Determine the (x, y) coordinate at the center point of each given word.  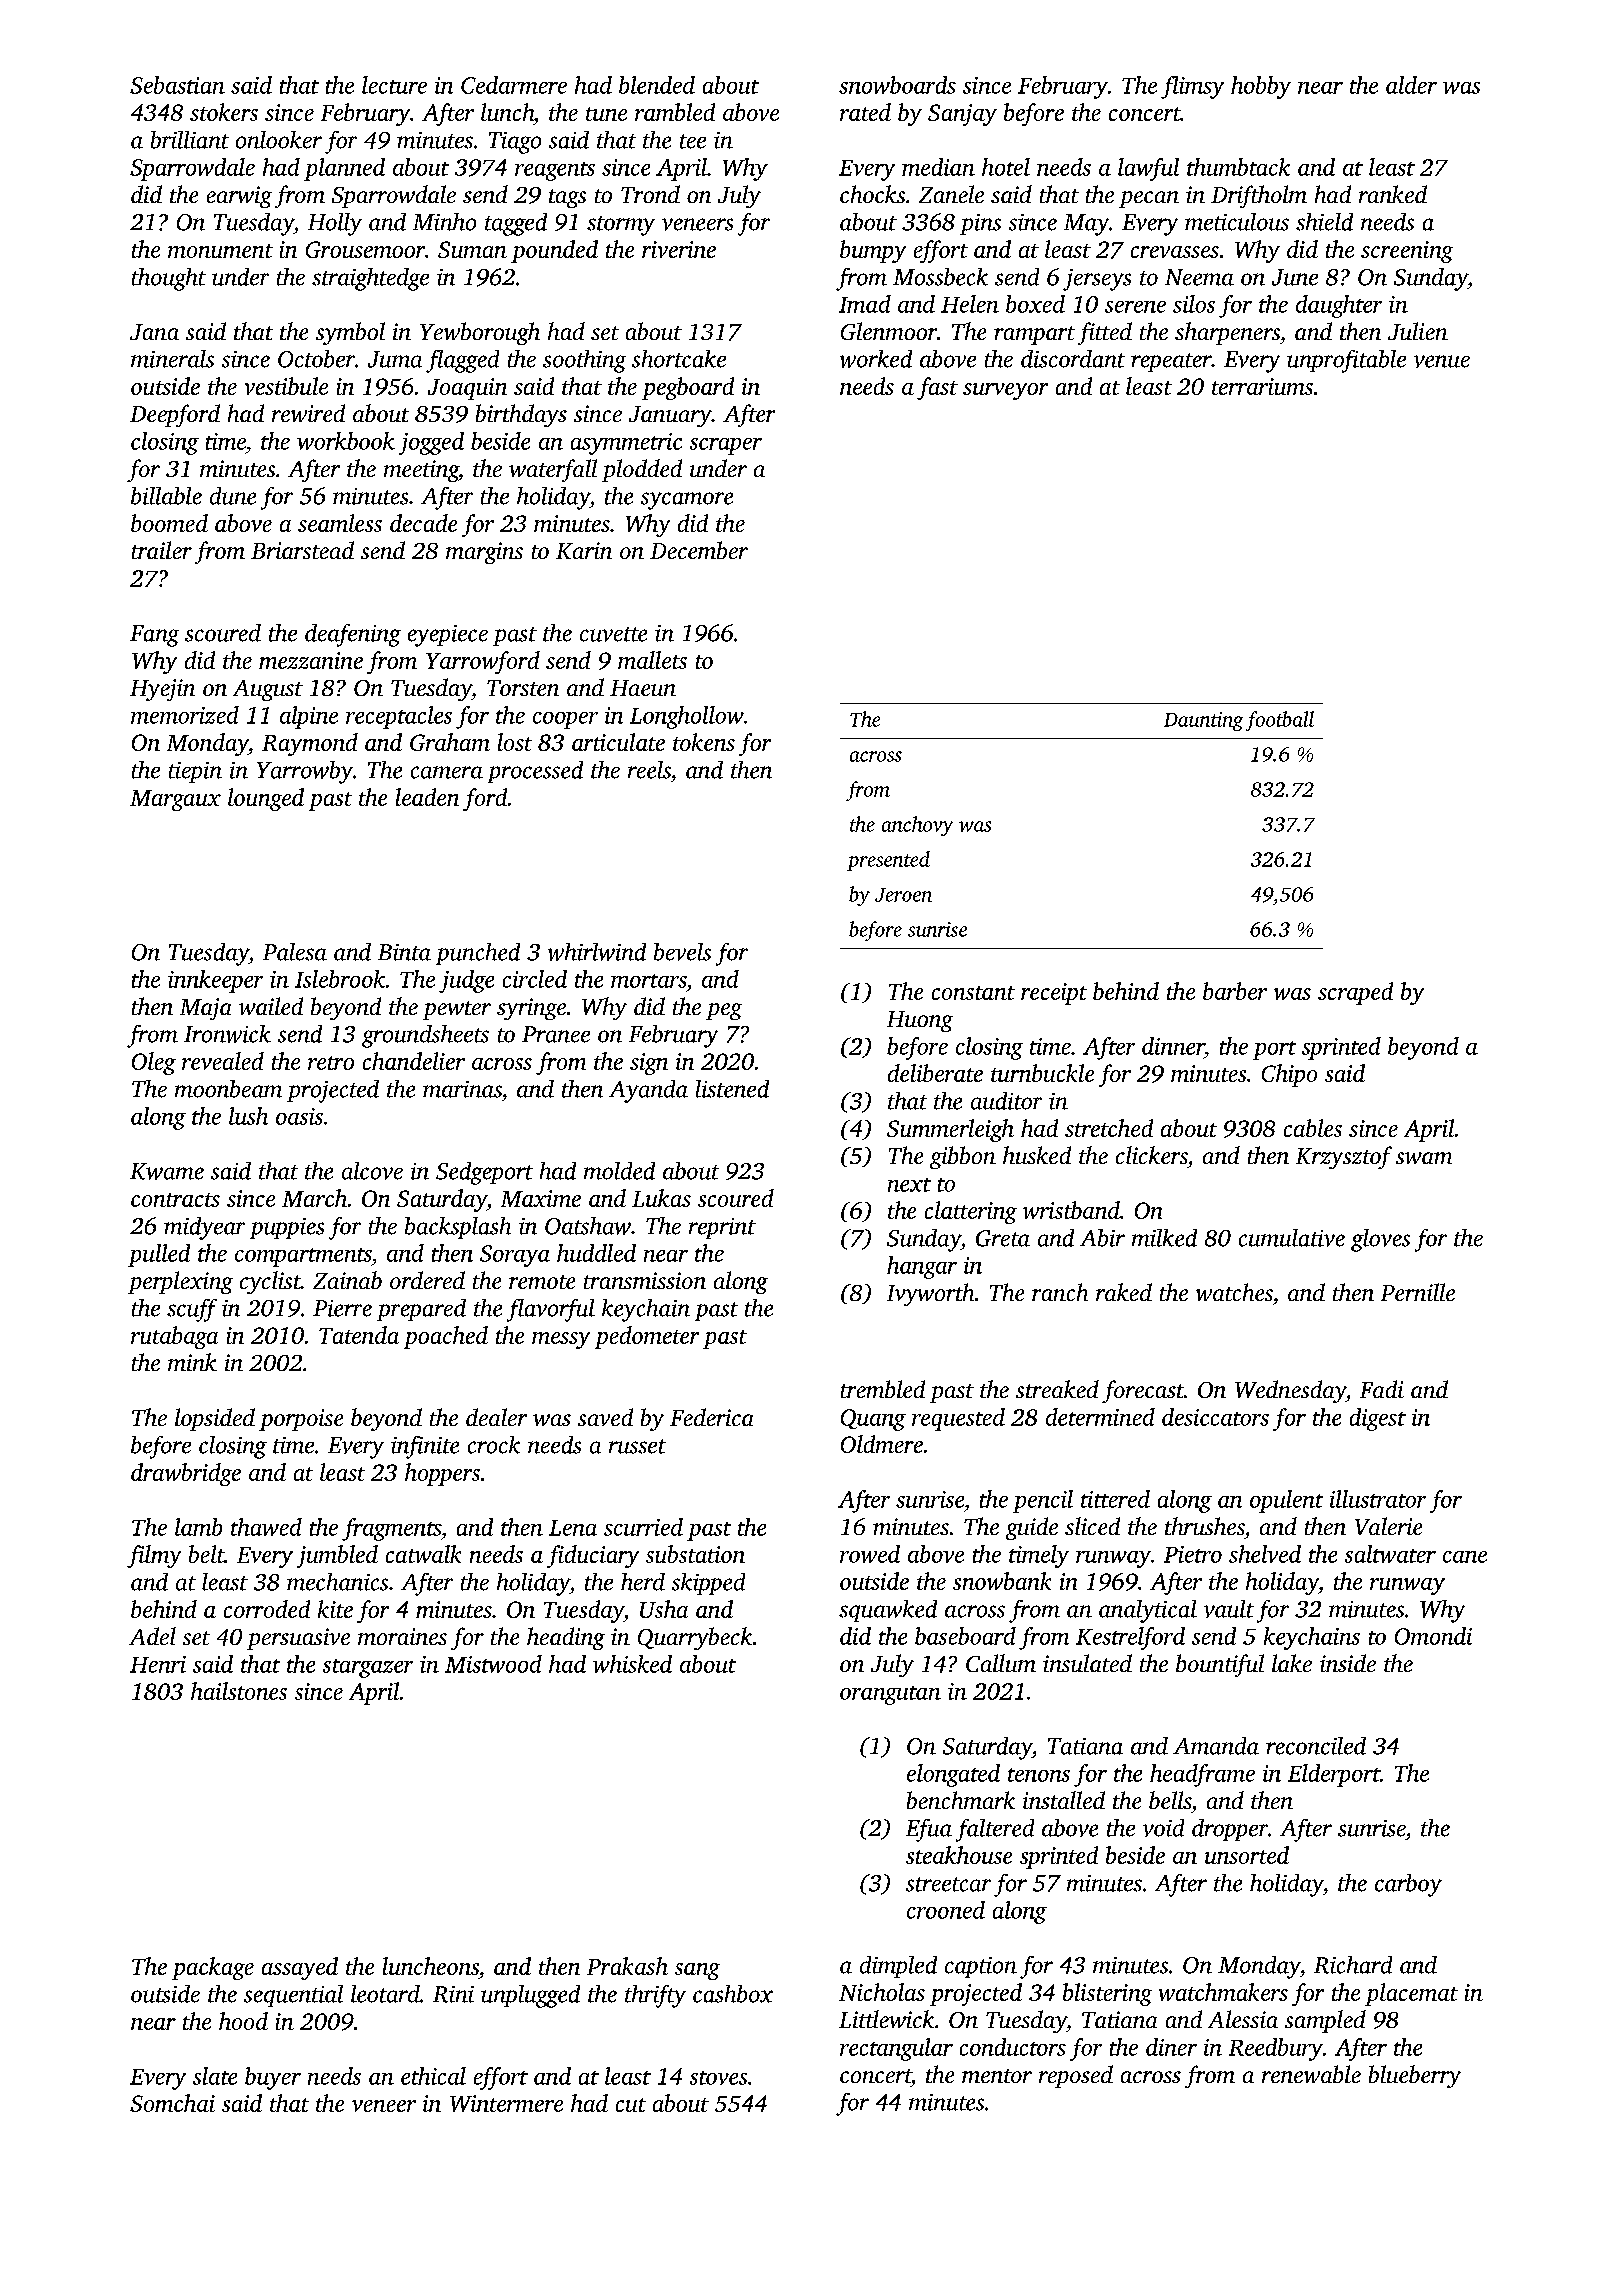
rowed (870, 1554)
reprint (722, 1228)
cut (631, 2105)
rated (865, 112)
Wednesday (1290, 1391)
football (1280, 721)
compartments (303, 1257)
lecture (394, 85)
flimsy (1192, 87)
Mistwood (493, 1664)
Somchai (172, 2103)
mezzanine (311, 660)
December (699, 550)
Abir (1102, 1238)
